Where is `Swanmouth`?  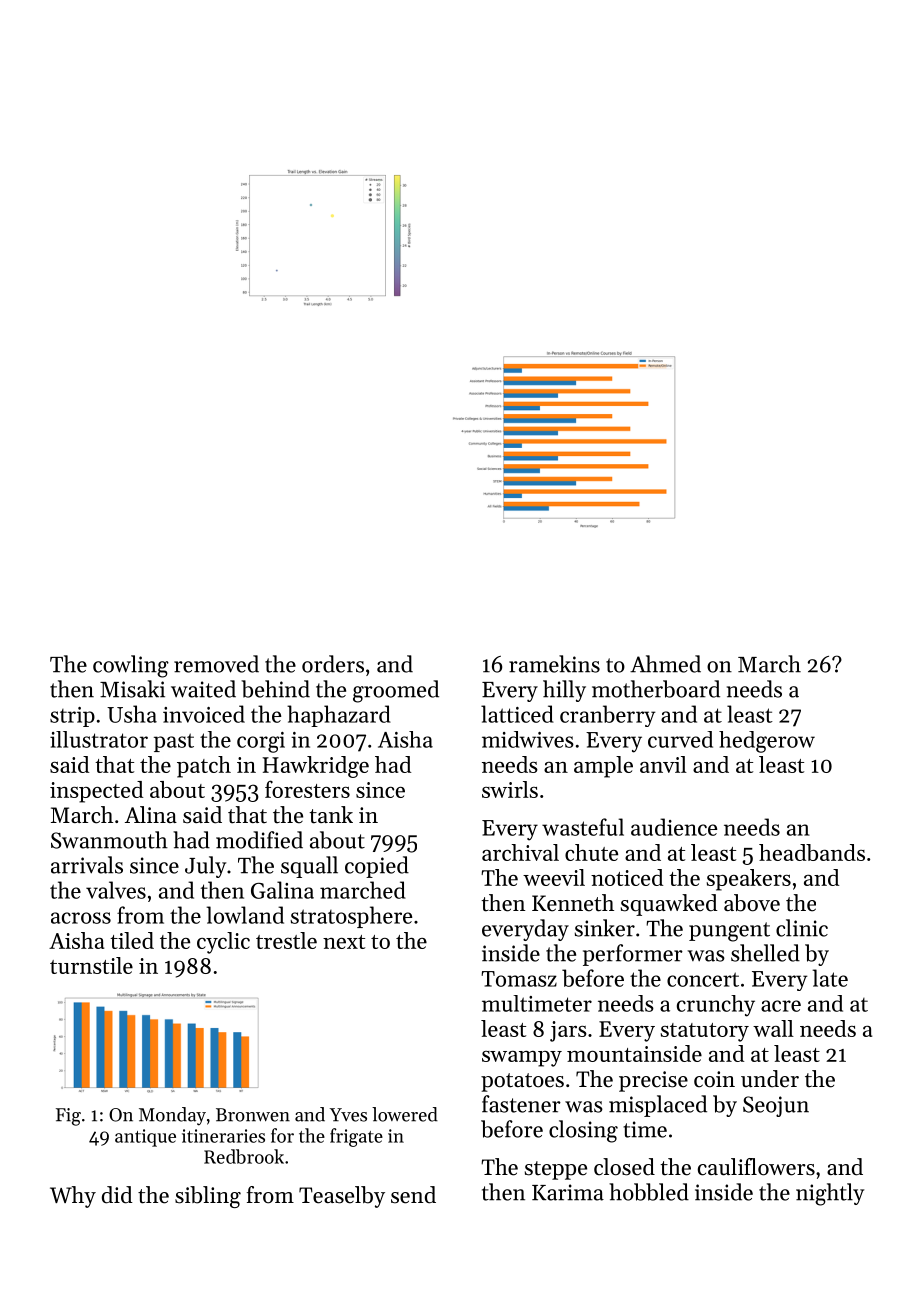 Swanmouth is located at coordinates (109, 840).
